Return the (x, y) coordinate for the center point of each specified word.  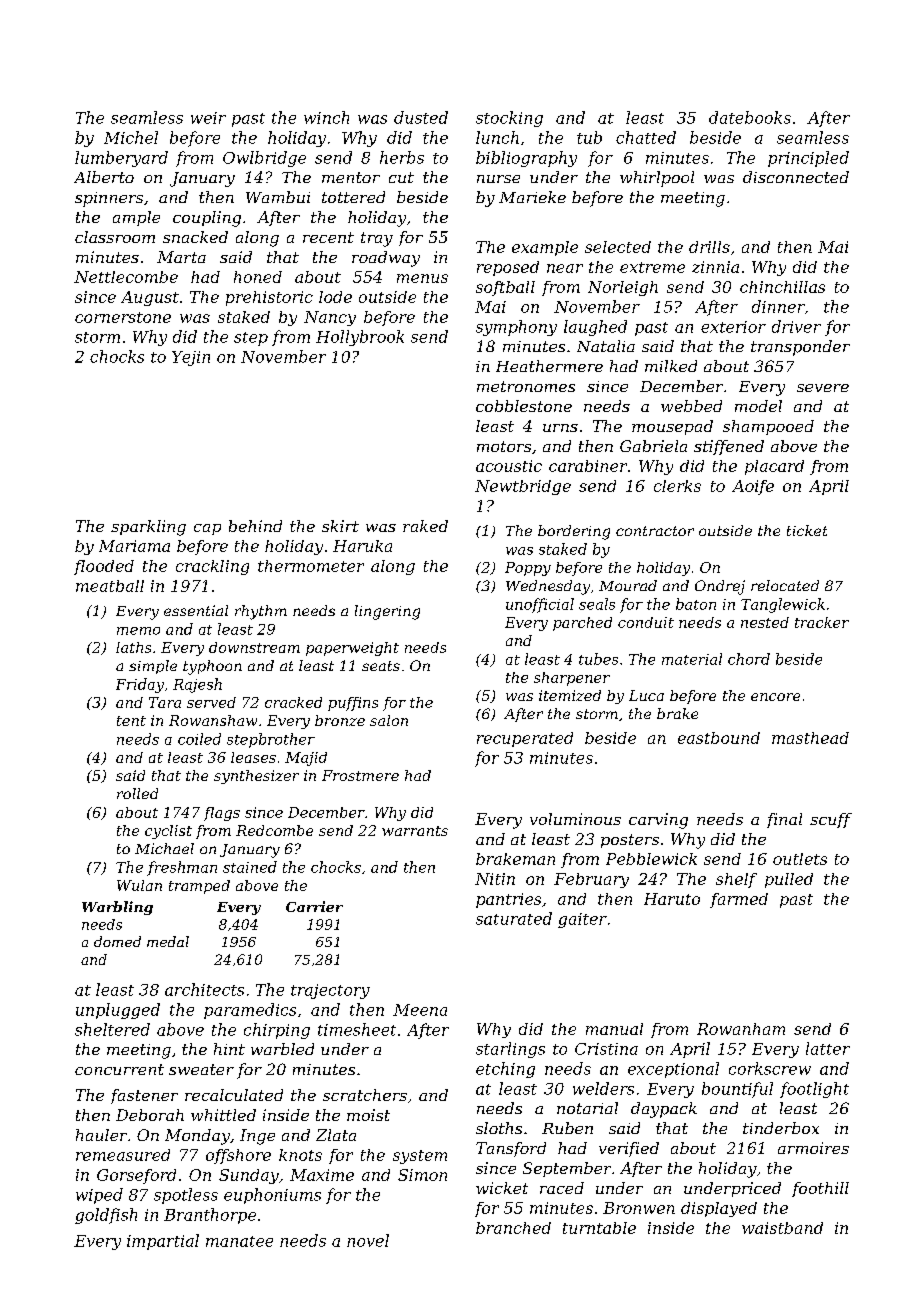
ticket (807, 530)
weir (208, 118)
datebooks (750, 117)
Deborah (150, 1115)
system (420, 1157)
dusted (421, 117)
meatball (110, 586)
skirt (340, 526)
